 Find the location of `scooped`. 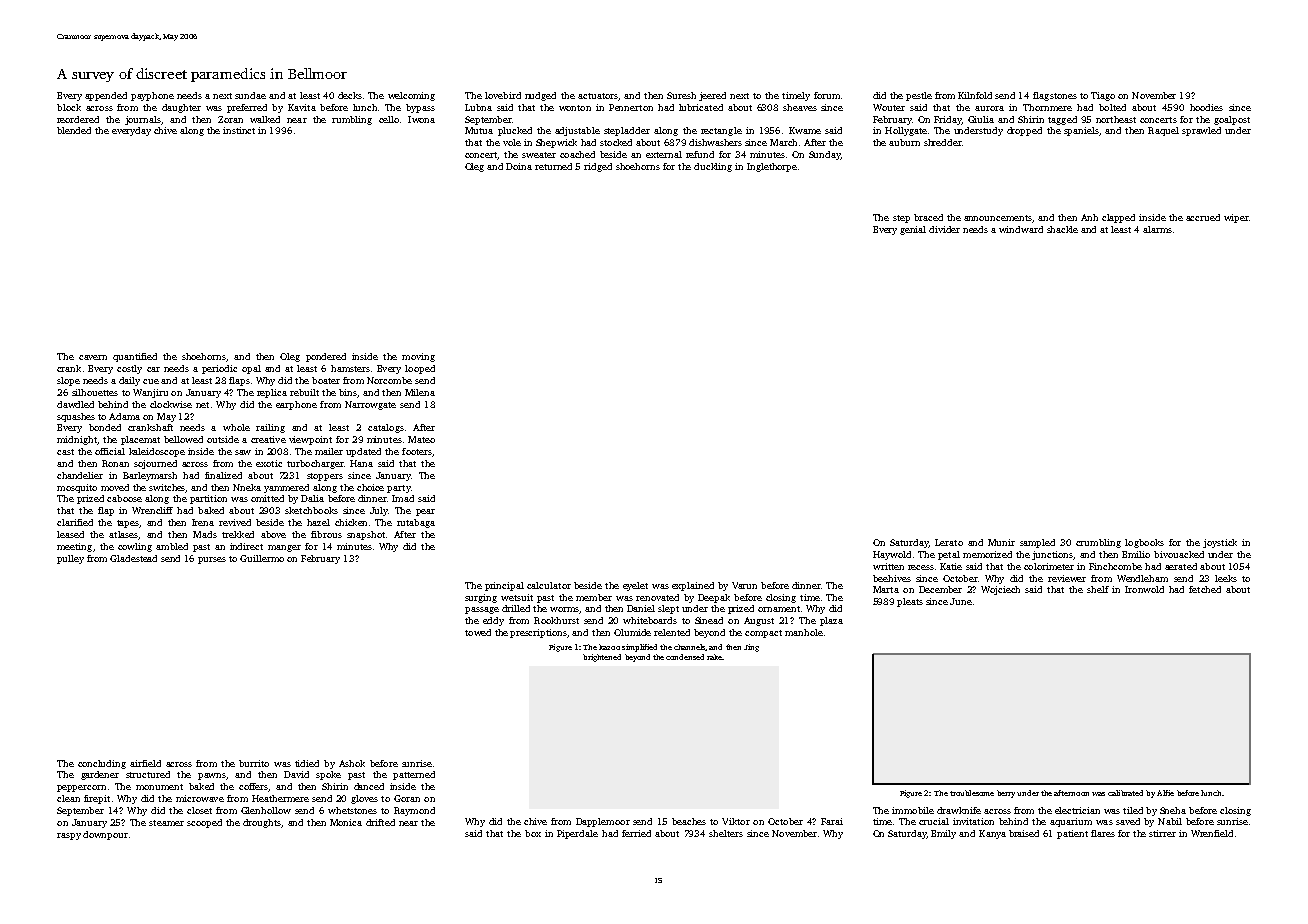

scooped is located at coordinates (204, 823).
